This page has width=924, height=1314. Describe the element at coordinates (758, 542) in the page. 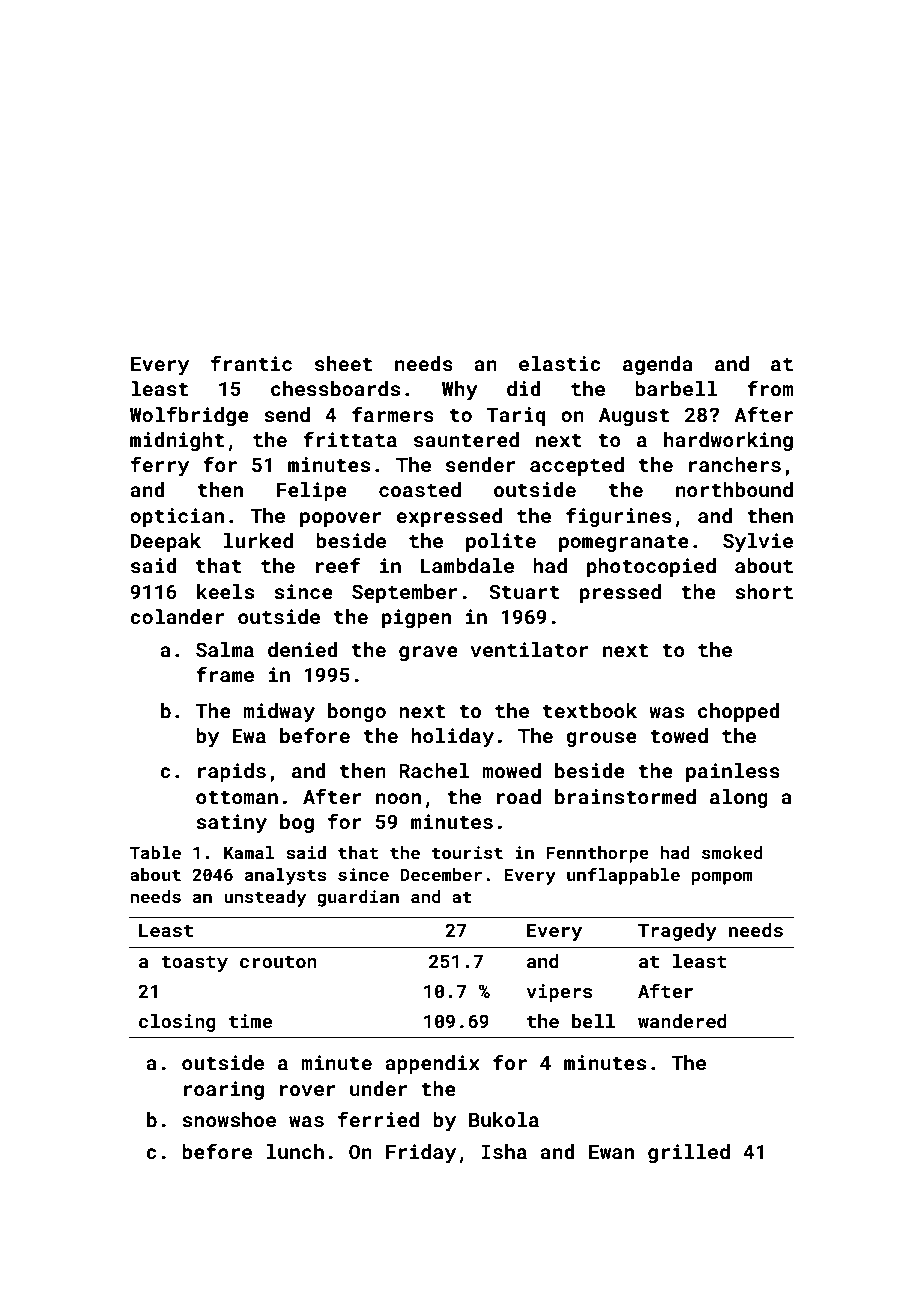

I see `Sylvie` at that location.
